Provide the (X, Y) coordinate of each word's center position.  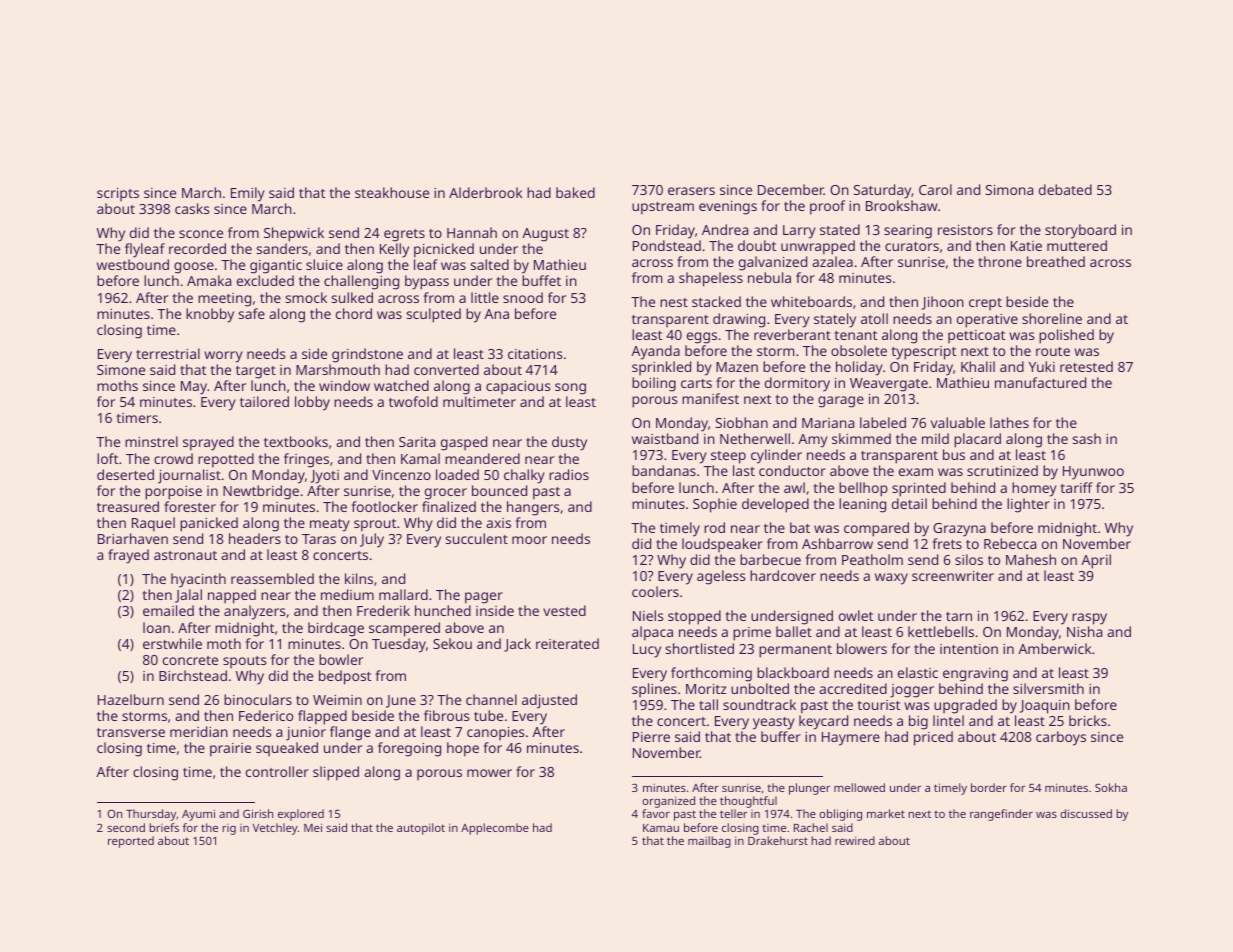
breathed (1056, 261)
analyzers (255, 612)
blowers (862, 648)
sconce (201, 234)
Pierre (651, 737)
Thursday (151, 815)
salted (490, 264)
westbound (133, 264)
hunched (443, 610)
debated (1065, 189)
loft (107, 458)
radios (569, 474)
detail (909, 503)
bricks (1088, 720)
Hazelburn (131, 699)
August (545, 235)
